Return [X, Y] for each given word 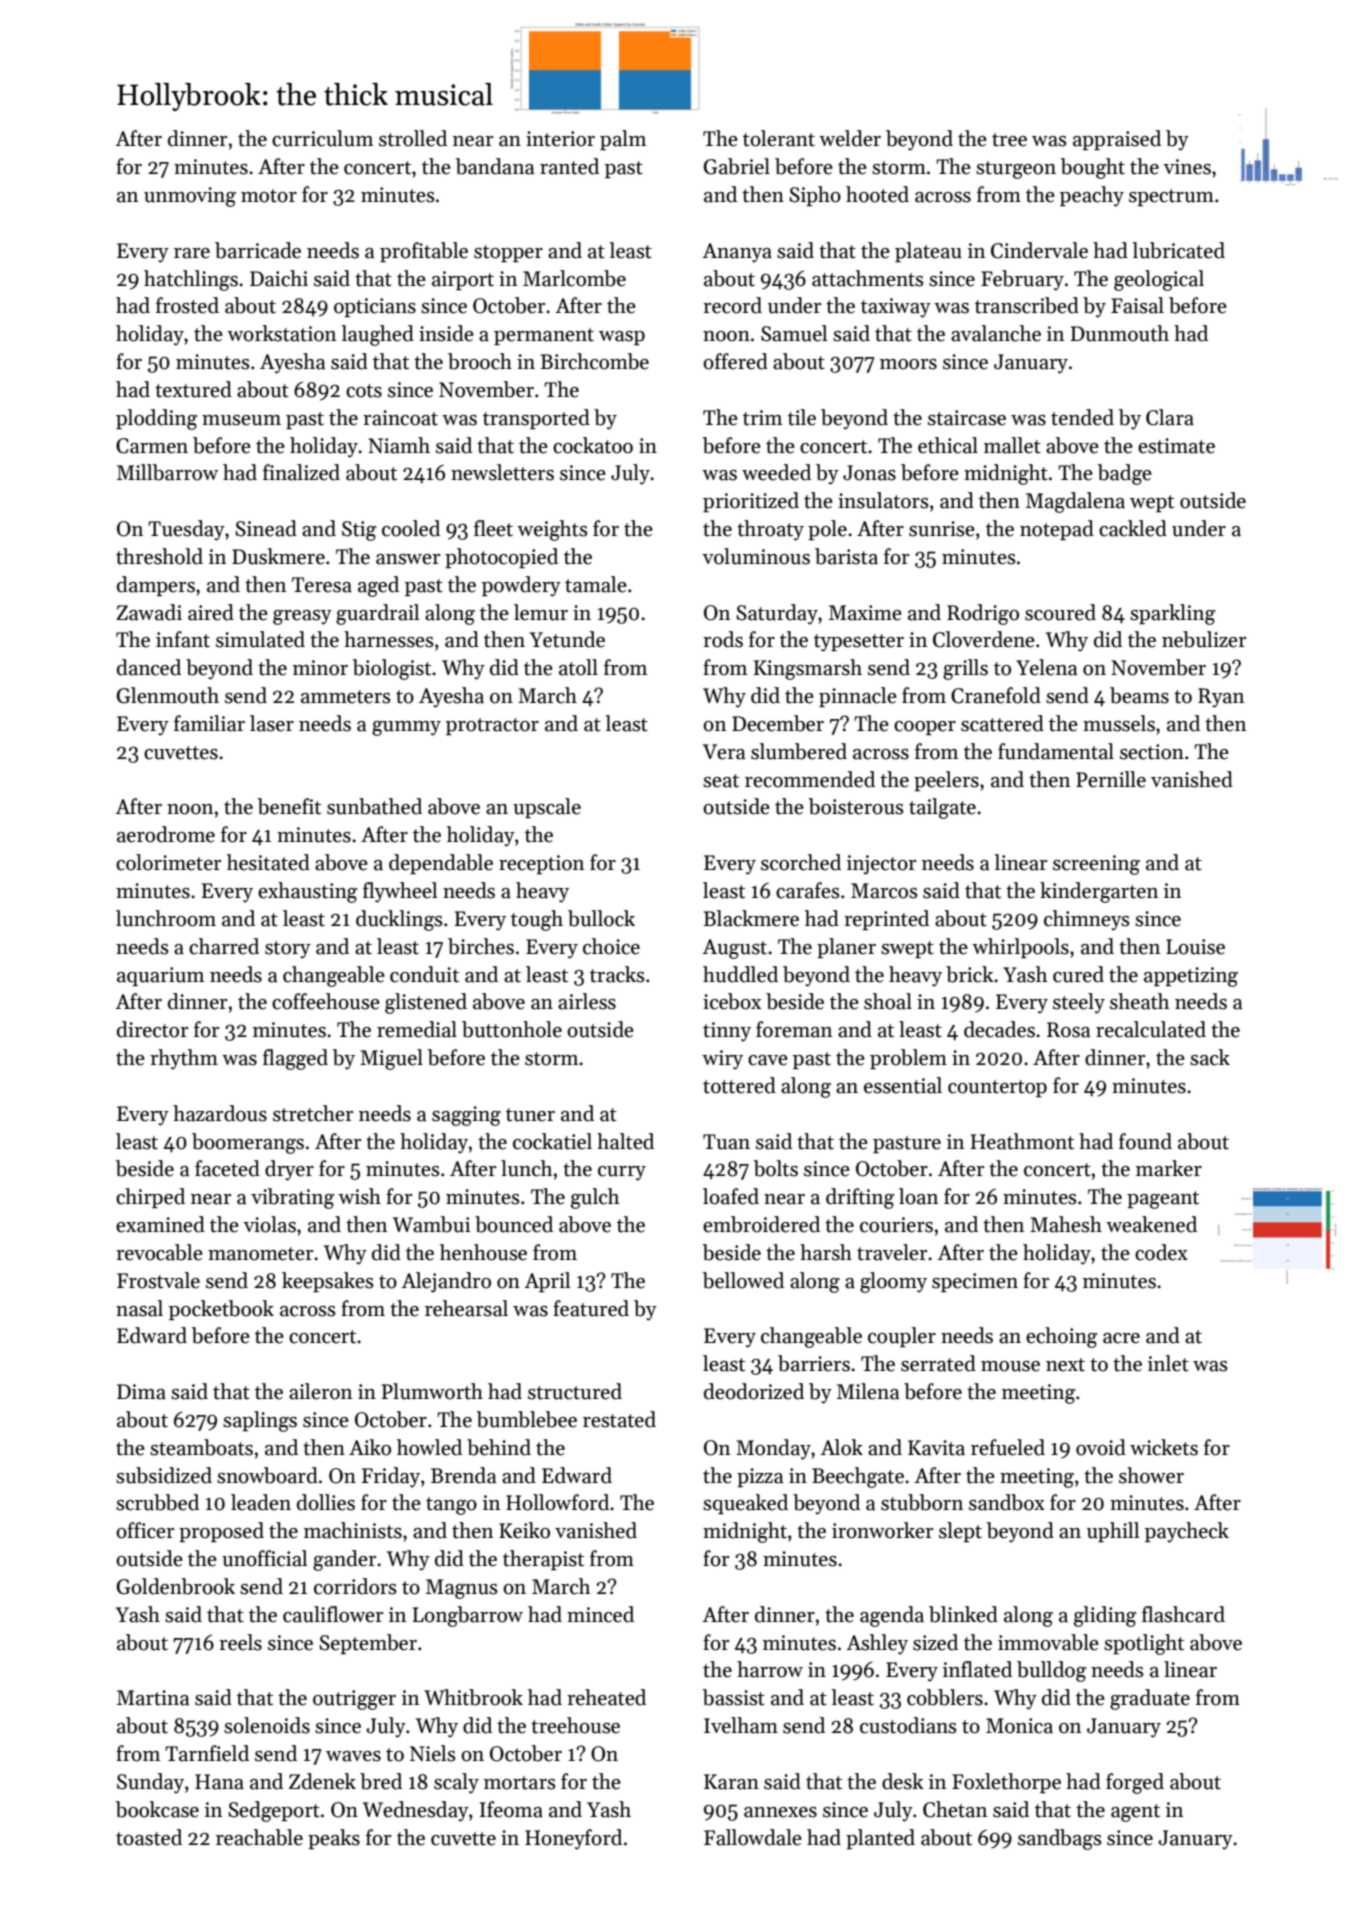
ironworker [882, 1530]
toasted [149, 1837]
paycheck [1187, 1532]
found [1145, 1141]
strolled [413, 138]
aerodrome [166, 834]
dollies [326, 1502]
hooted [877, 194]
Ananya [737, 253]
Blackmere [751, 918]
